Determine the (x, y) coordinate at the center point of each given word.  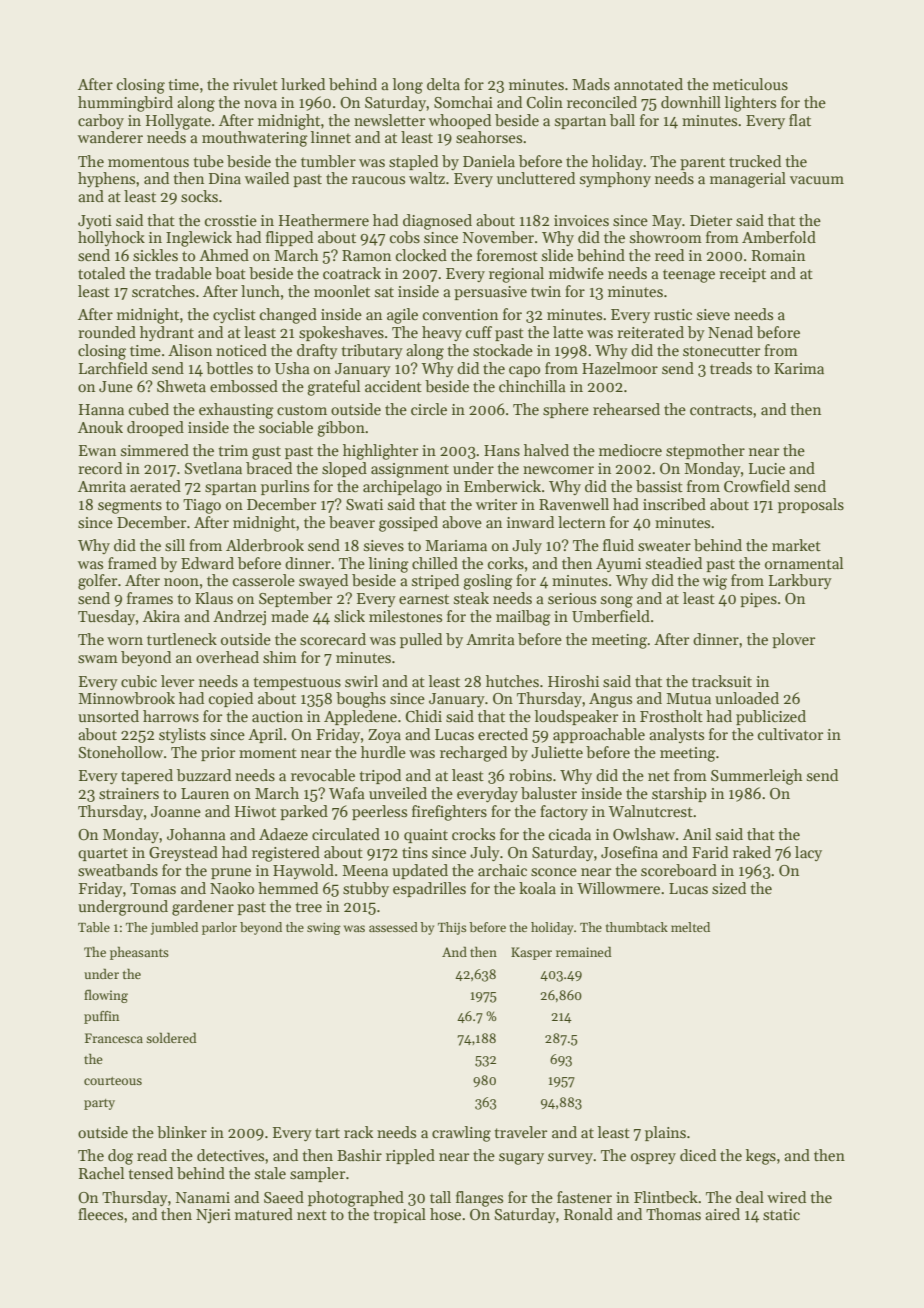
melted (690, 927)
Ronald (588, 1214)
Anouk (100, 427)
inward (530, 522)
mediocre (630, 450)
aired (722, 1214)
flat (800, 120)
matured (264, 1214)
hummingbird (125, 104)
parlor (219, 928)
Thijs (452, 928)
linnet (331, 137)
